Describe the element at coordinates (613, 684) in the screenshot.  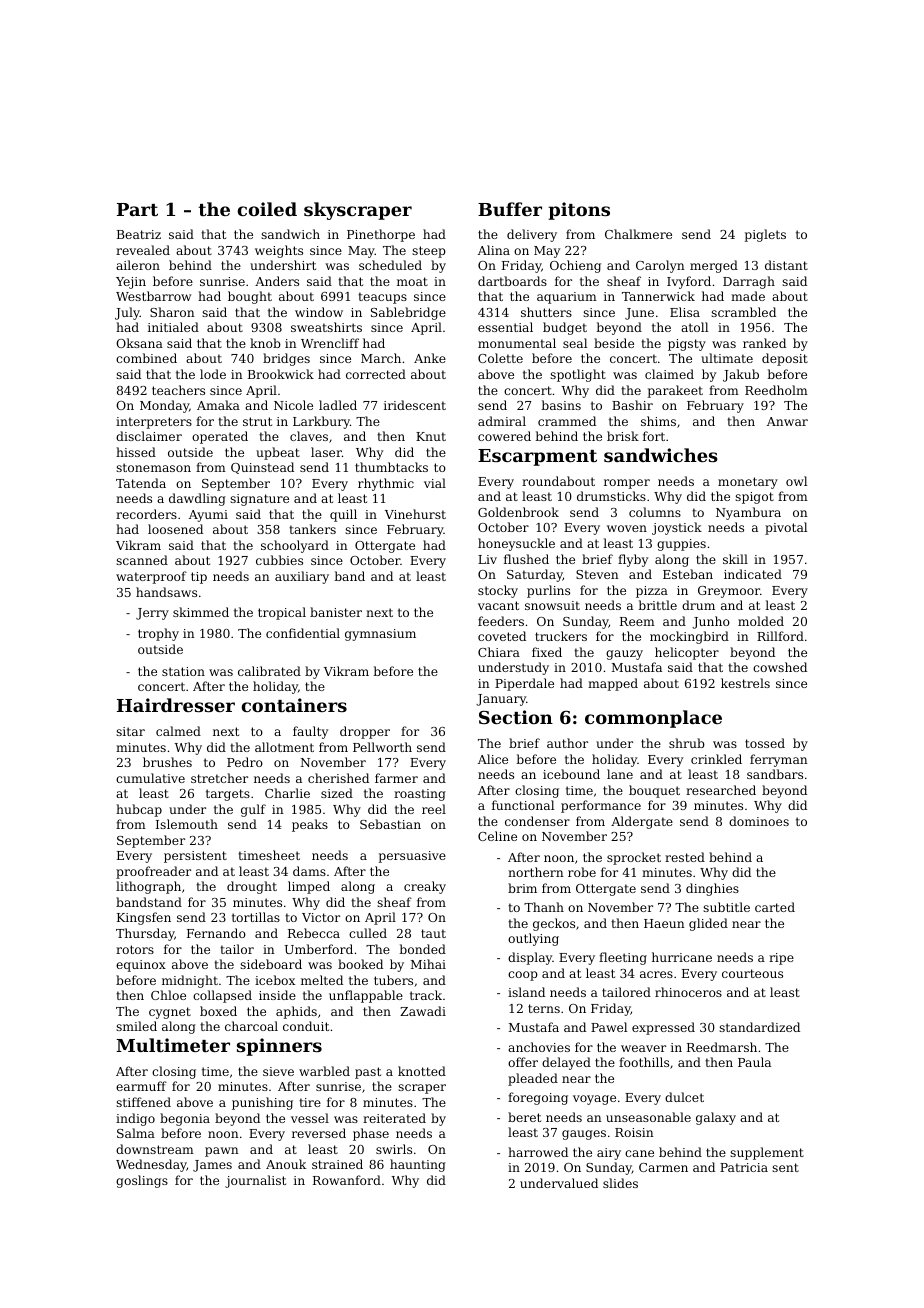
I see `mapped` at that location.
